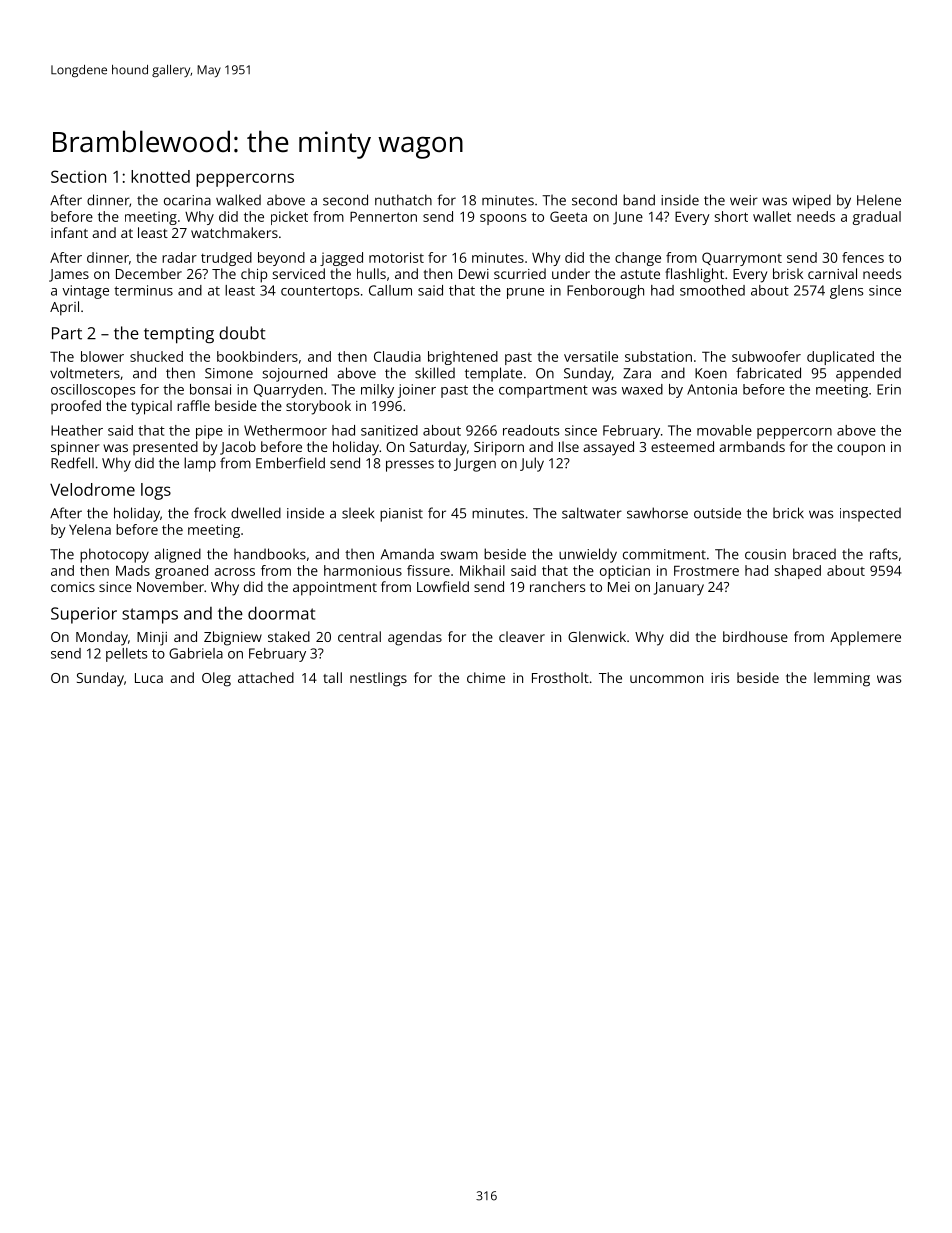  What do you see at coordinates (179, 335) in the screenshot?
I see `tempting` at bounding box center [179, 335].
